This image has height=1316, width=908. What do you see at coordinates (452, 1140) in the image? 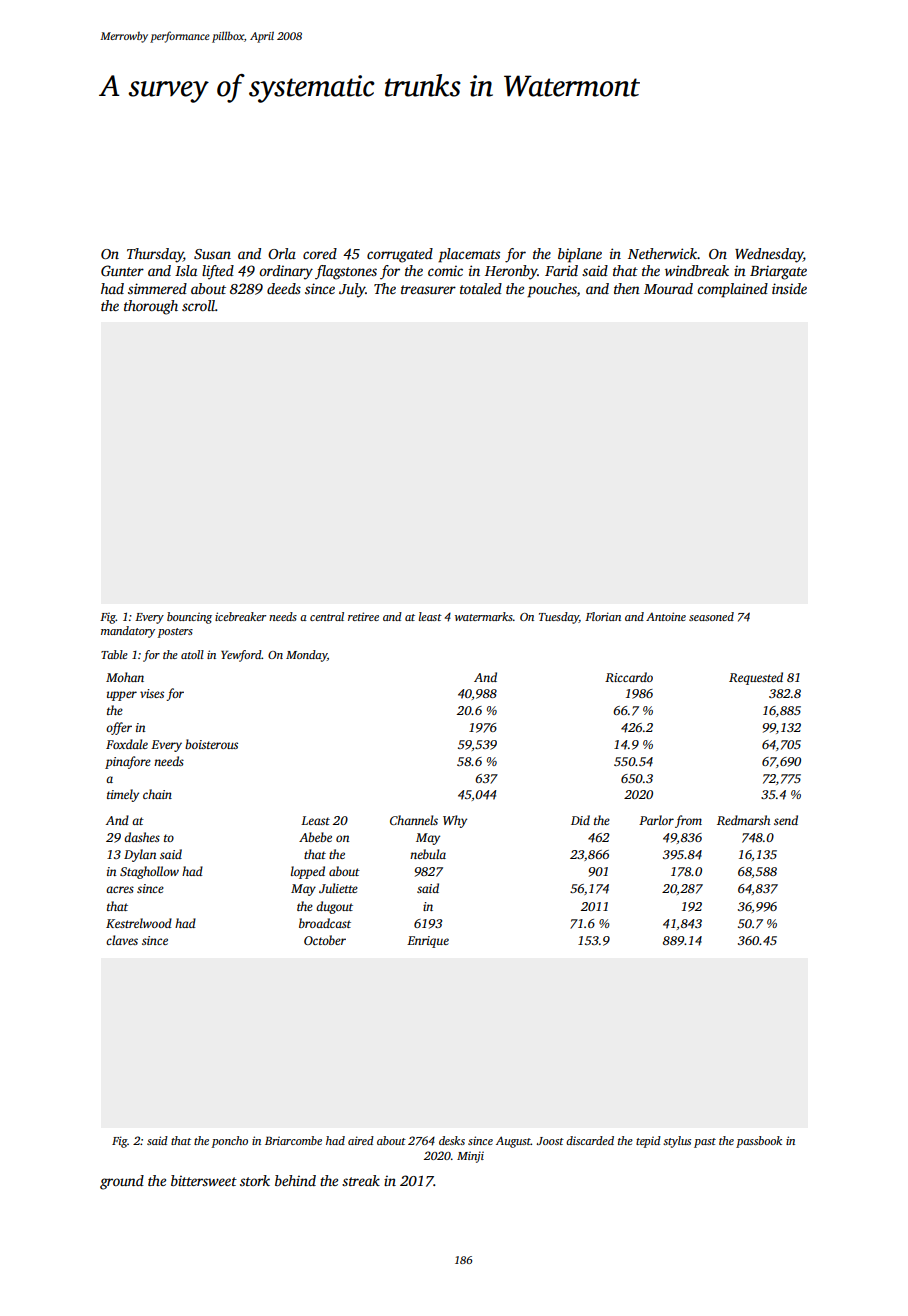
I see `desks` at bounding box center [452, 1140].
